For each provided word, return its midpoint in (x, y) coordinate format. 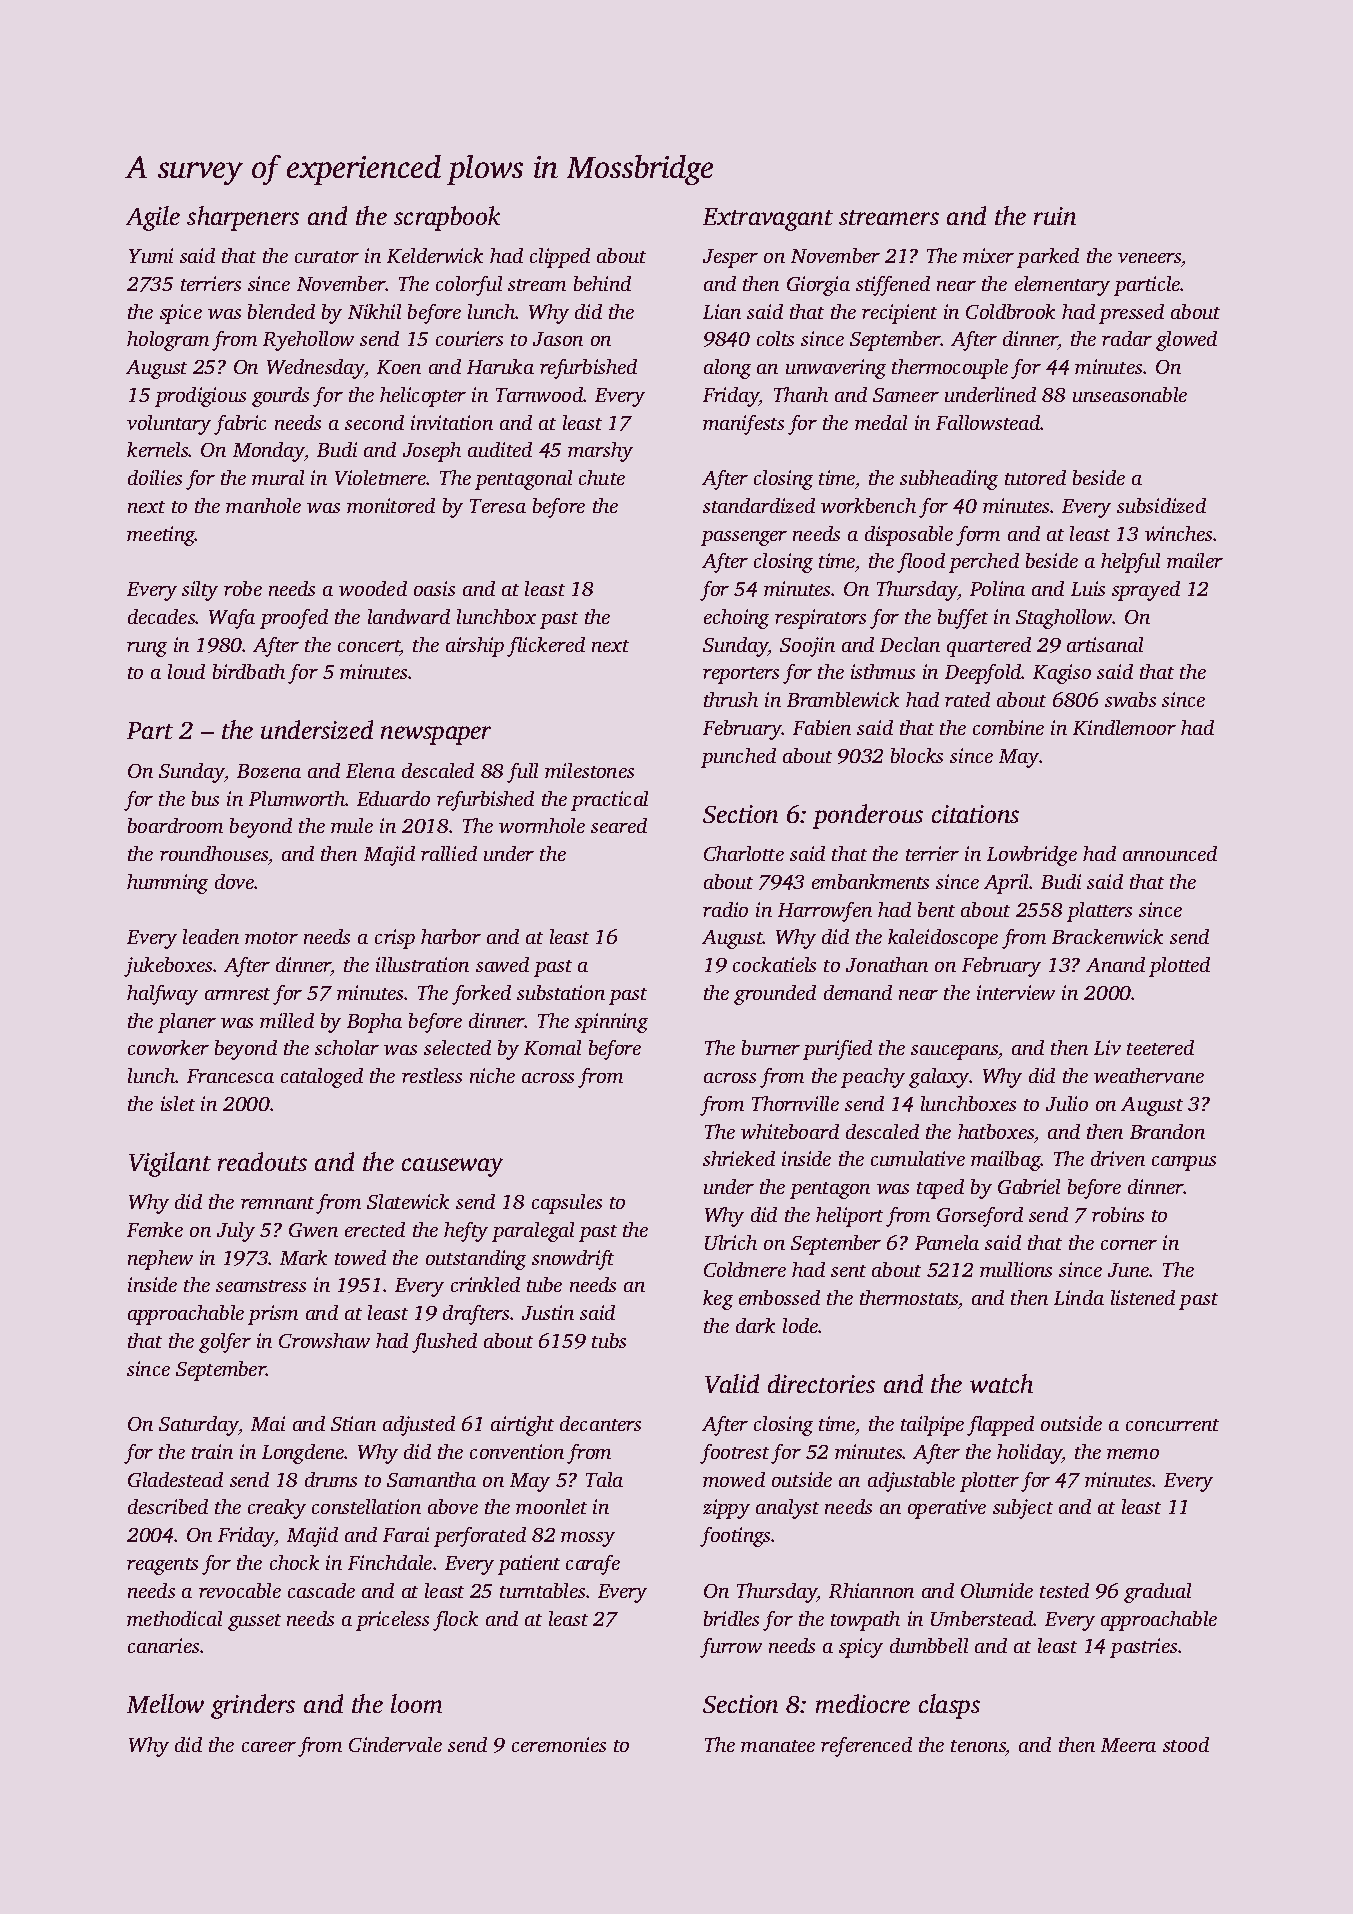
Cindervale (395, 1744)
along (727, 369)
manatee (778, 1746)
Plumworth (297, 798)
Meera (1128, 1745)
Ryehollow (308, 341)
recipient (899, 314)
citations (975, 814)
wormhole (542, 825)
